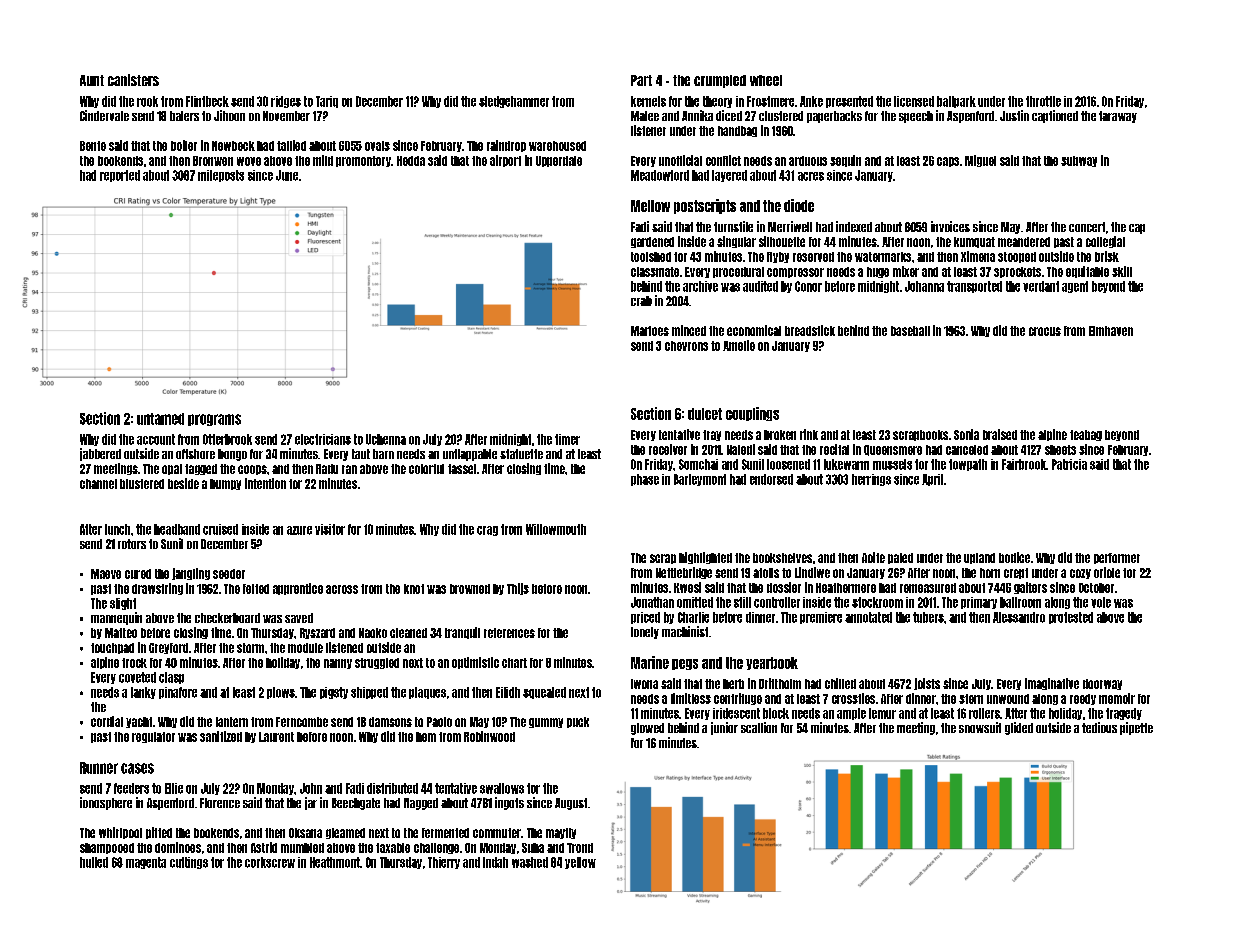  What do you see at coordinates (112, 648) in the screenshot?
I see `touchpad` at bounding box center [112, 648].
